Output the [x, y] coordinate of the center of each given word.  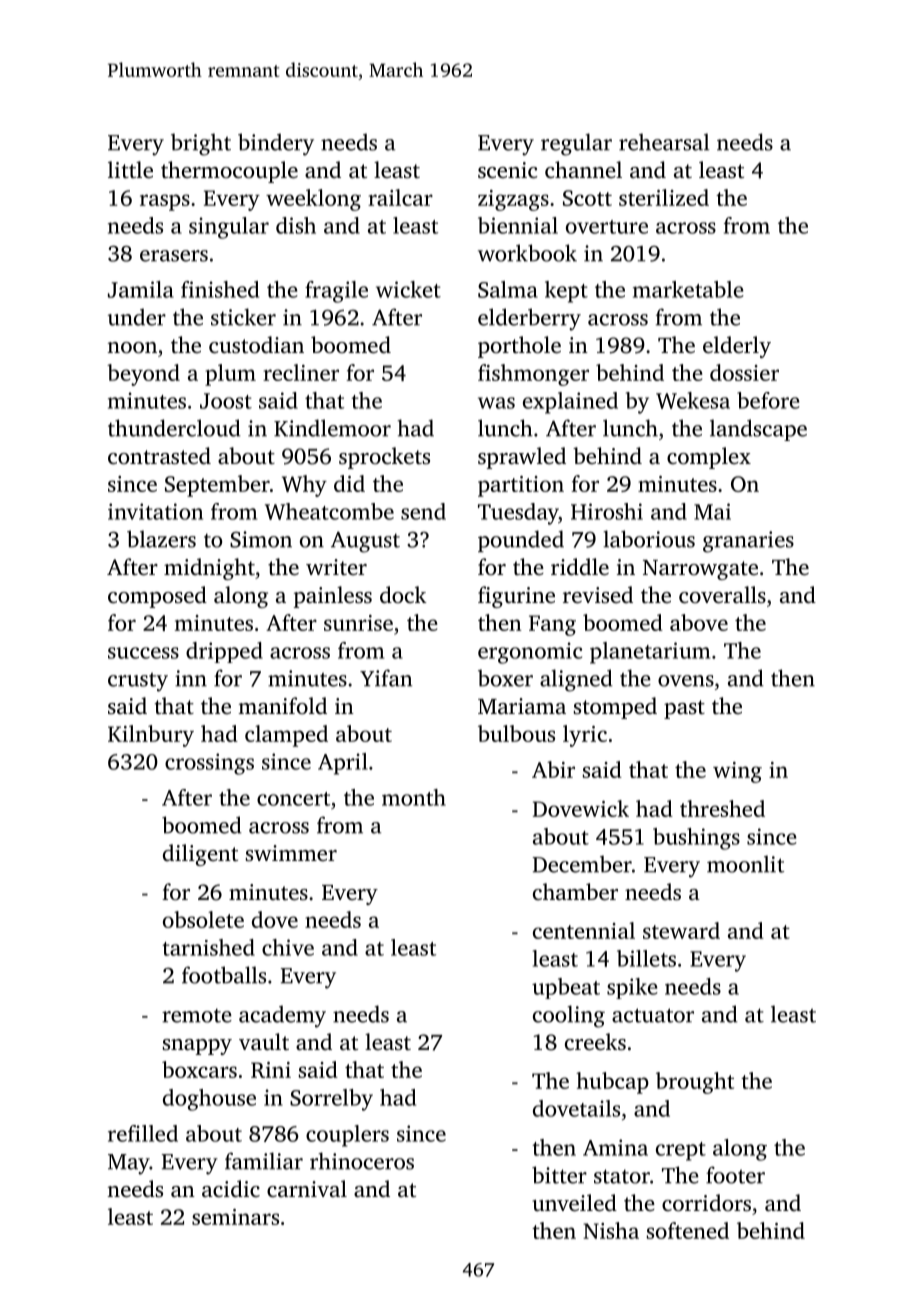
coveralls [722, 595]
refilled [143, 1133]
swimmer [291, 853]
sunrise [358, 623]
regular [576, 144]
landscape [758, 430]
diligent [200, 855]
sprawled [522, 458]
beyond [143, 375]
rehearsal [664, 142]
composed [157, 597]
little [130, 169]
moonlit [745, 864]
